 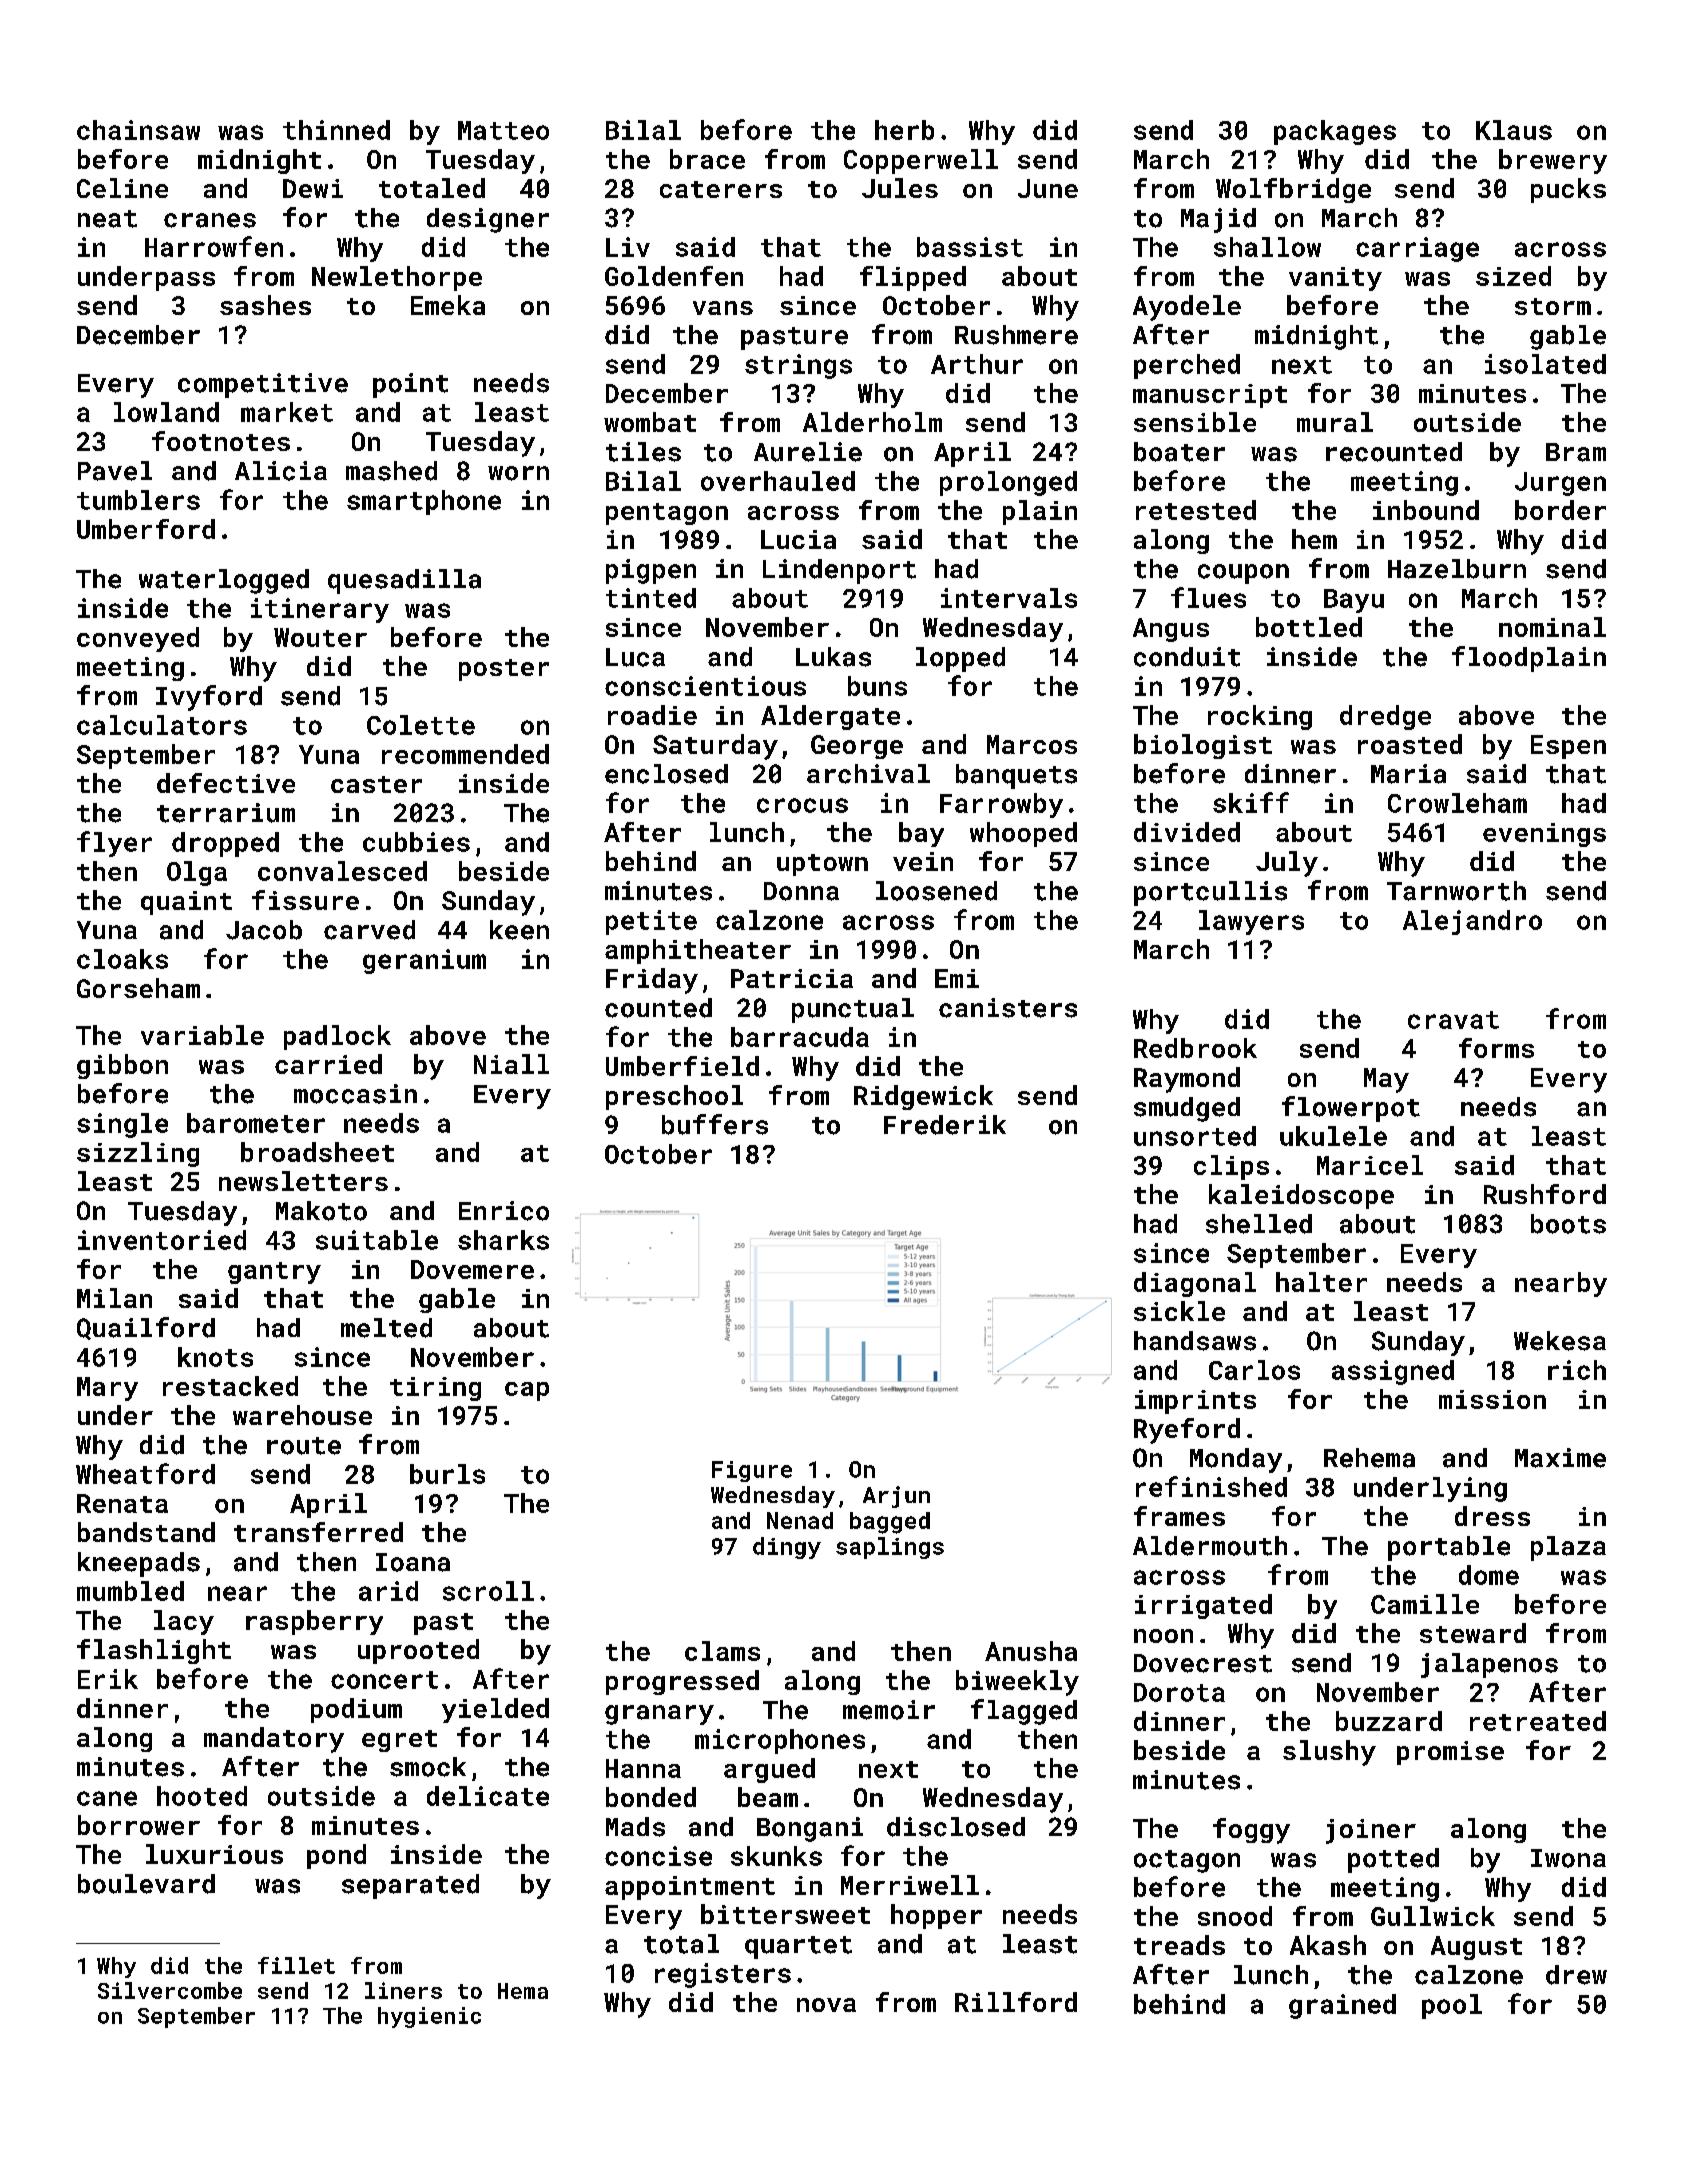 What do you see at coordinates (956, 1827) in the screenshot?
I see `disclosed` at bounding box center [956, 1827].
